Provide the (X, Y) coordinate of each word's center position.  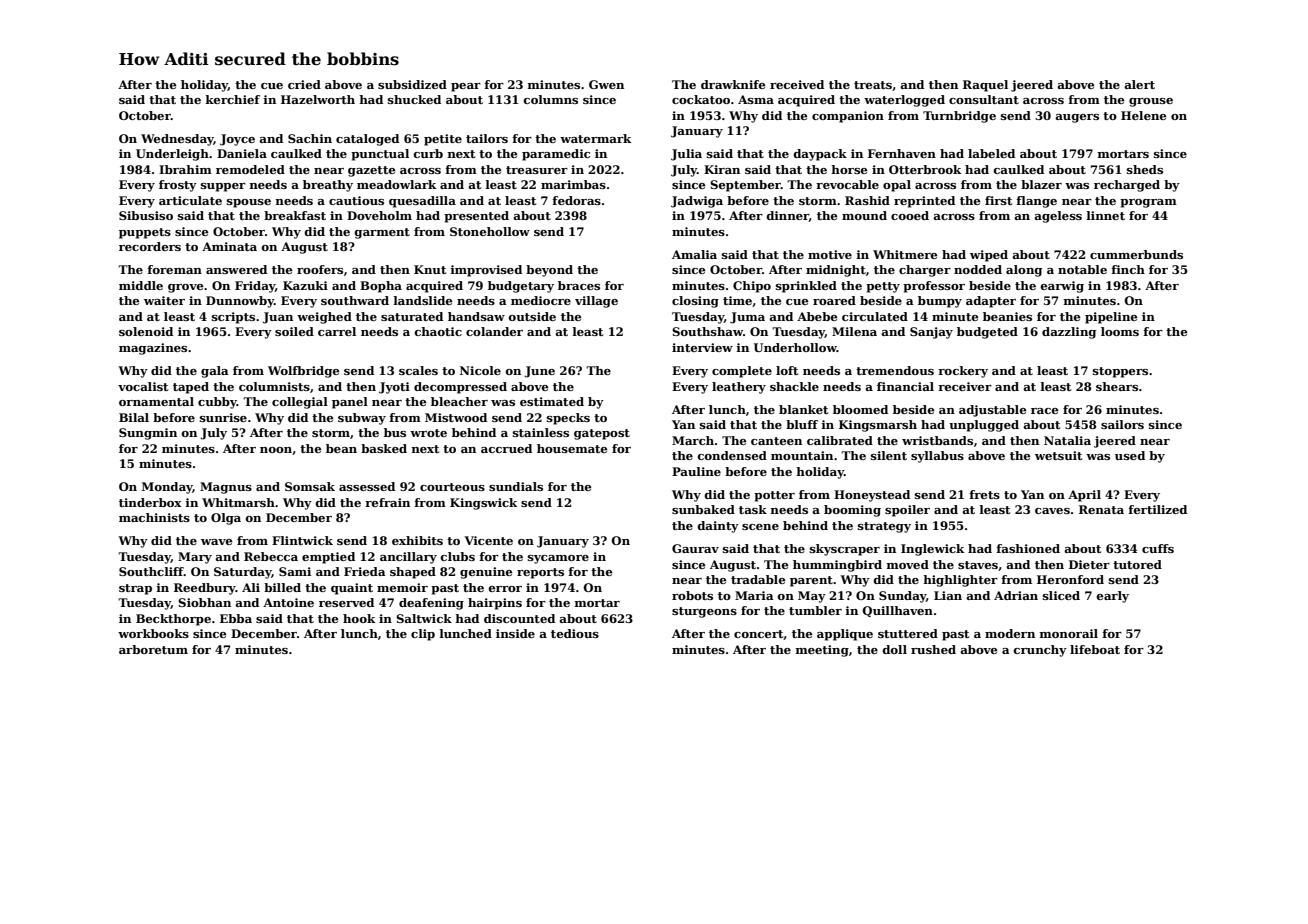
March (693, 440)
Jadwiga (697, 202)
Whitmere (905, 254)
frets (984, 494)
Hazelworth (318, 99)
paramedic (556, 155)
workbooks (153, 633)
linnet (1105, 215)
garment (382, 233)
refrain (387, 502)
